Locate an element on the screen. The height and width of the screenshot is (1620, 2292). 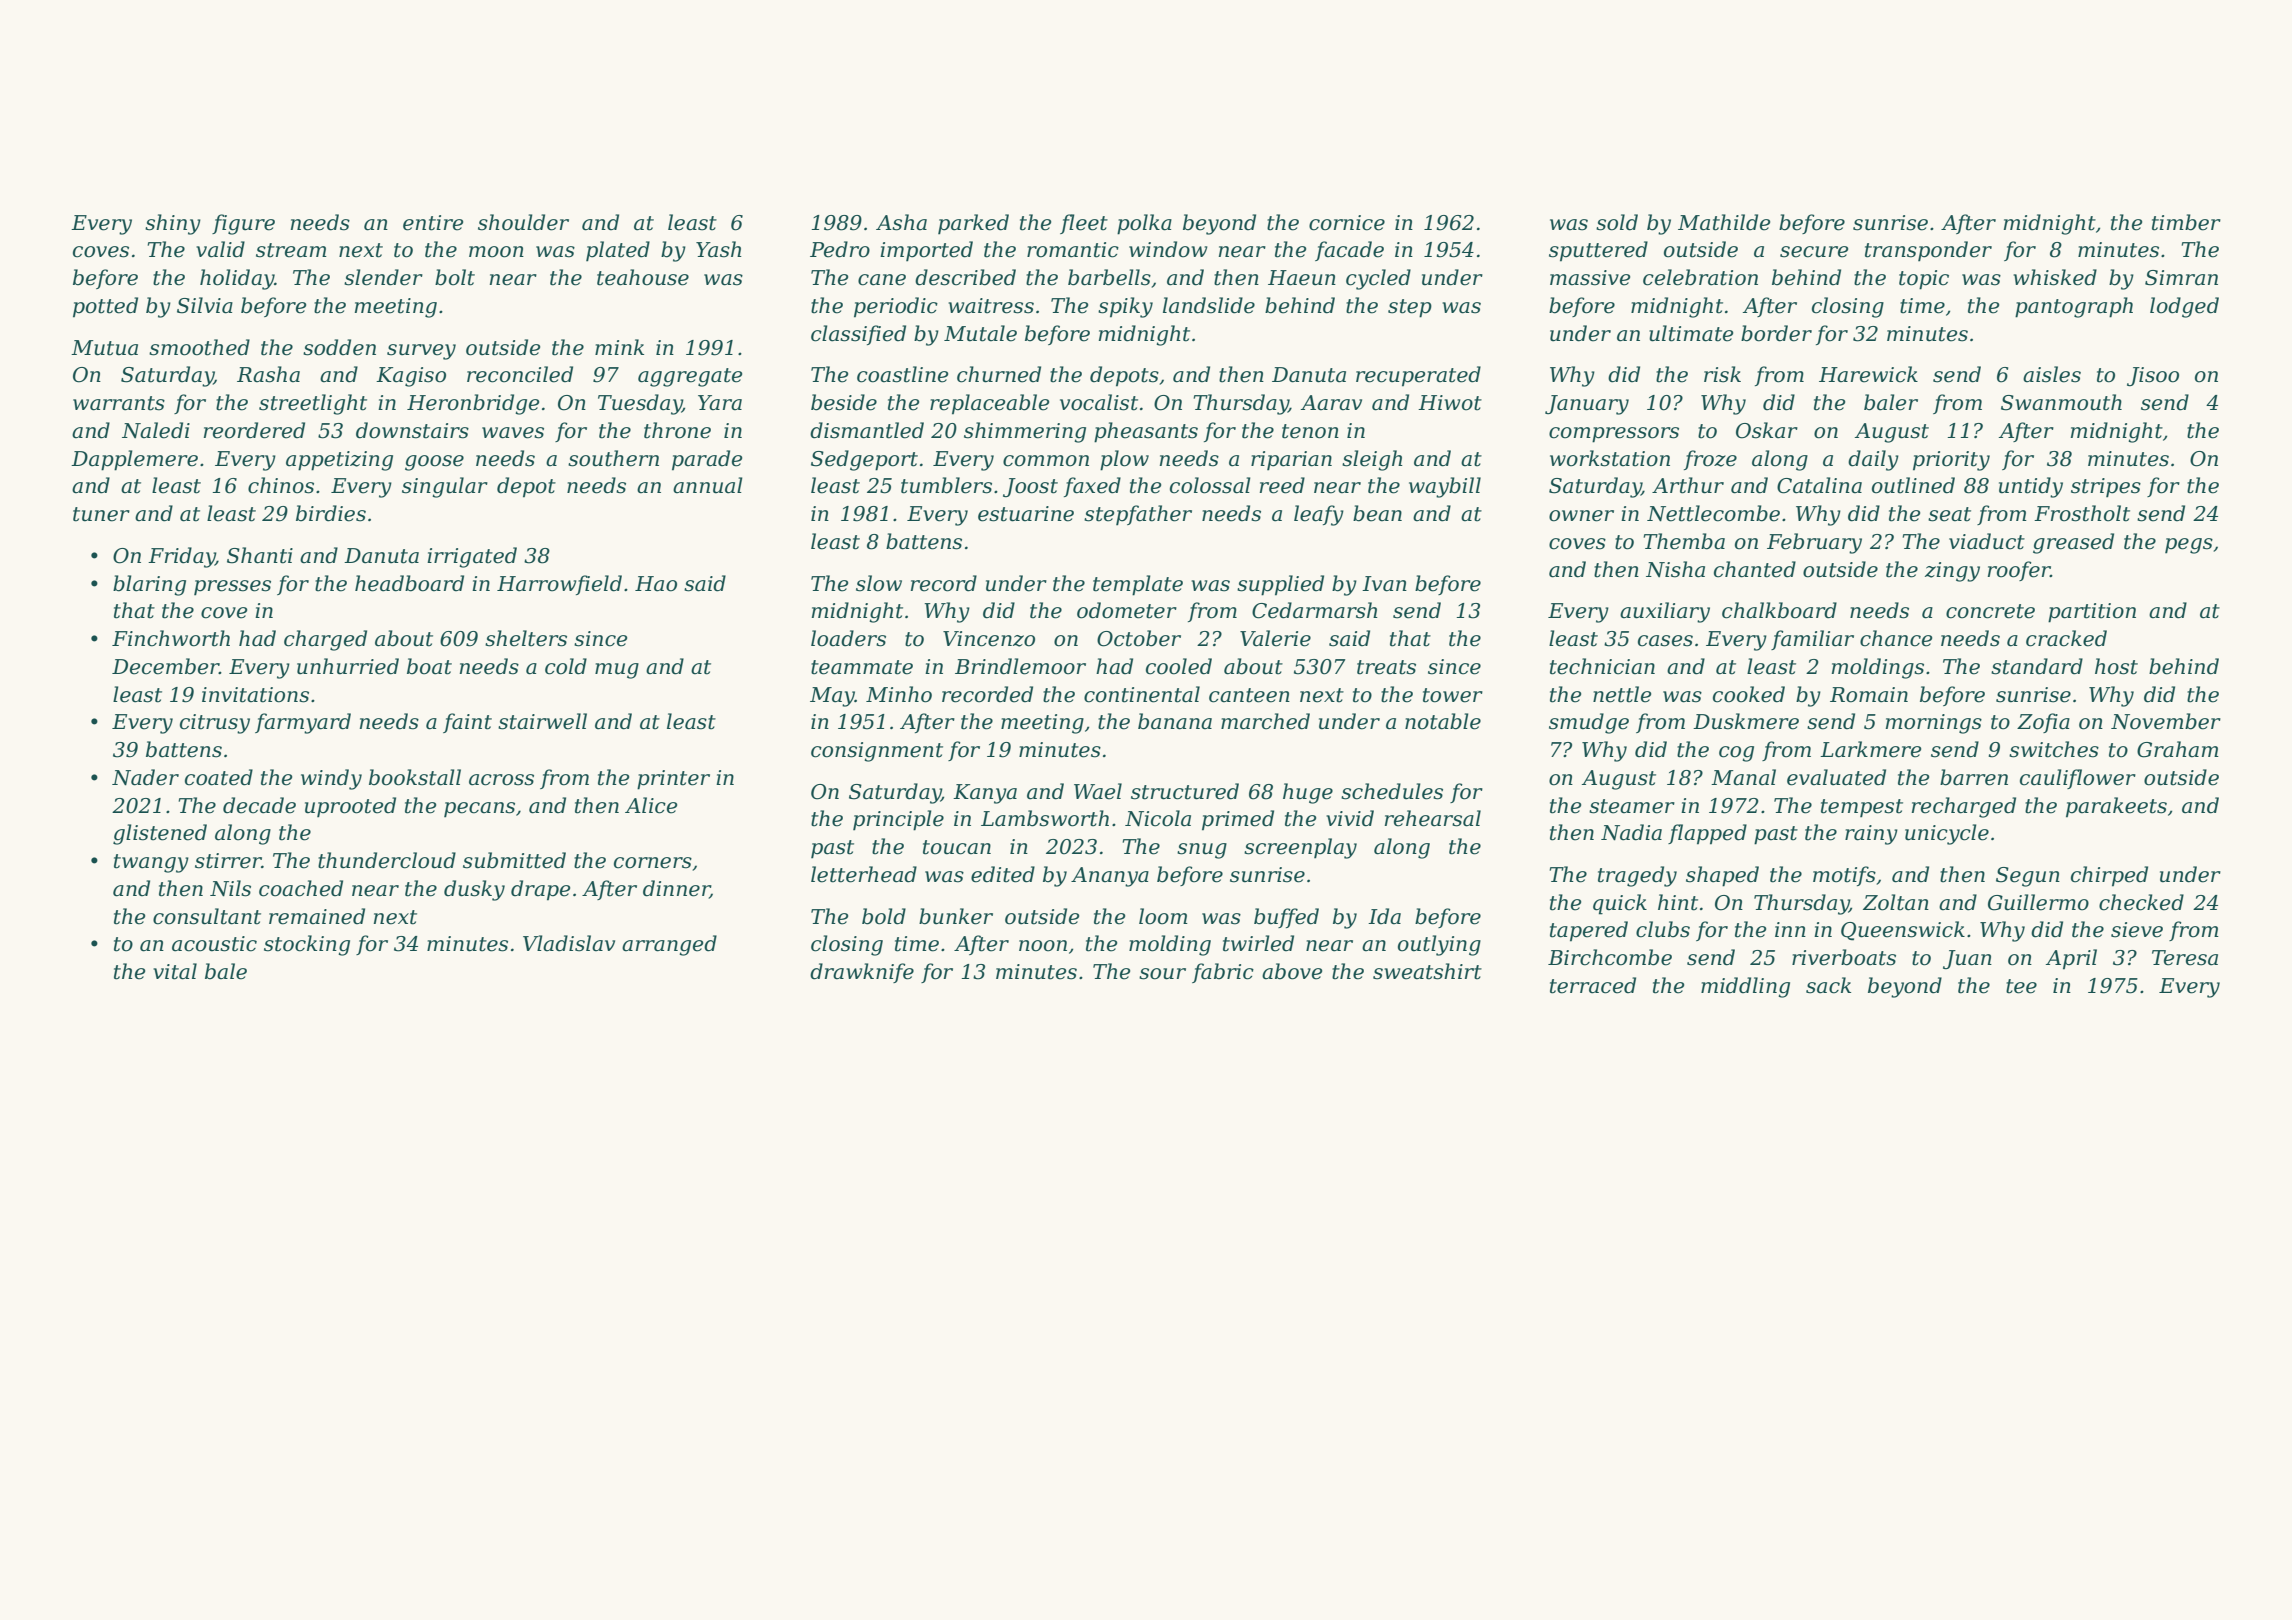
coastline is located at coordinates (902, 374).
